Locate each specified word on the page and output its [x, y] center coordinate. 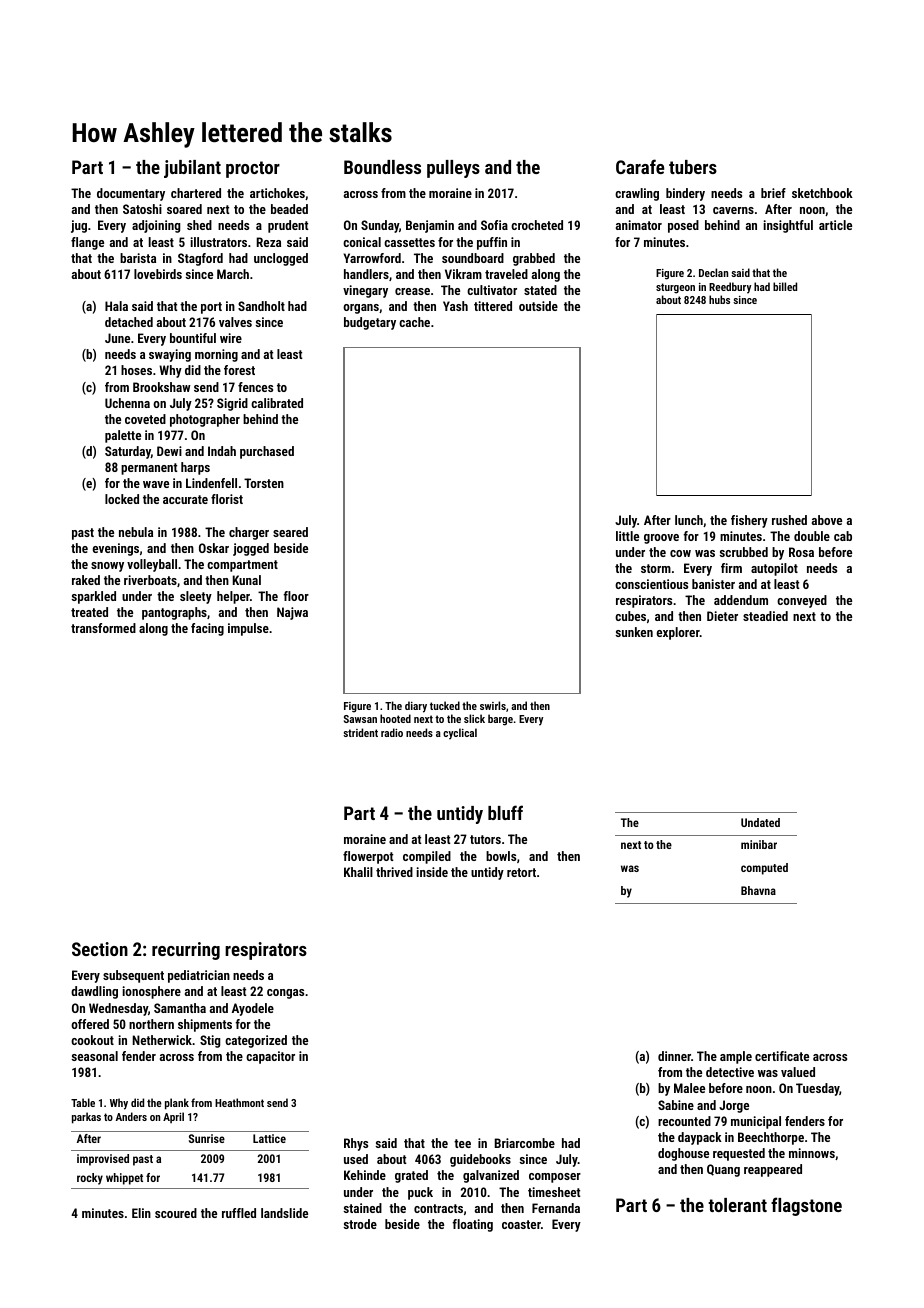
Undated [760, 822]
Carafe [640, 166]
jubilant [192, 169]
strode [360, 1224]
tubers [693, 167]
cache [414, 322]
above [827, 520]
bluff [505, 812]
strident [360, 732]
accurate [185, 499]
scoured [176, 1213]
